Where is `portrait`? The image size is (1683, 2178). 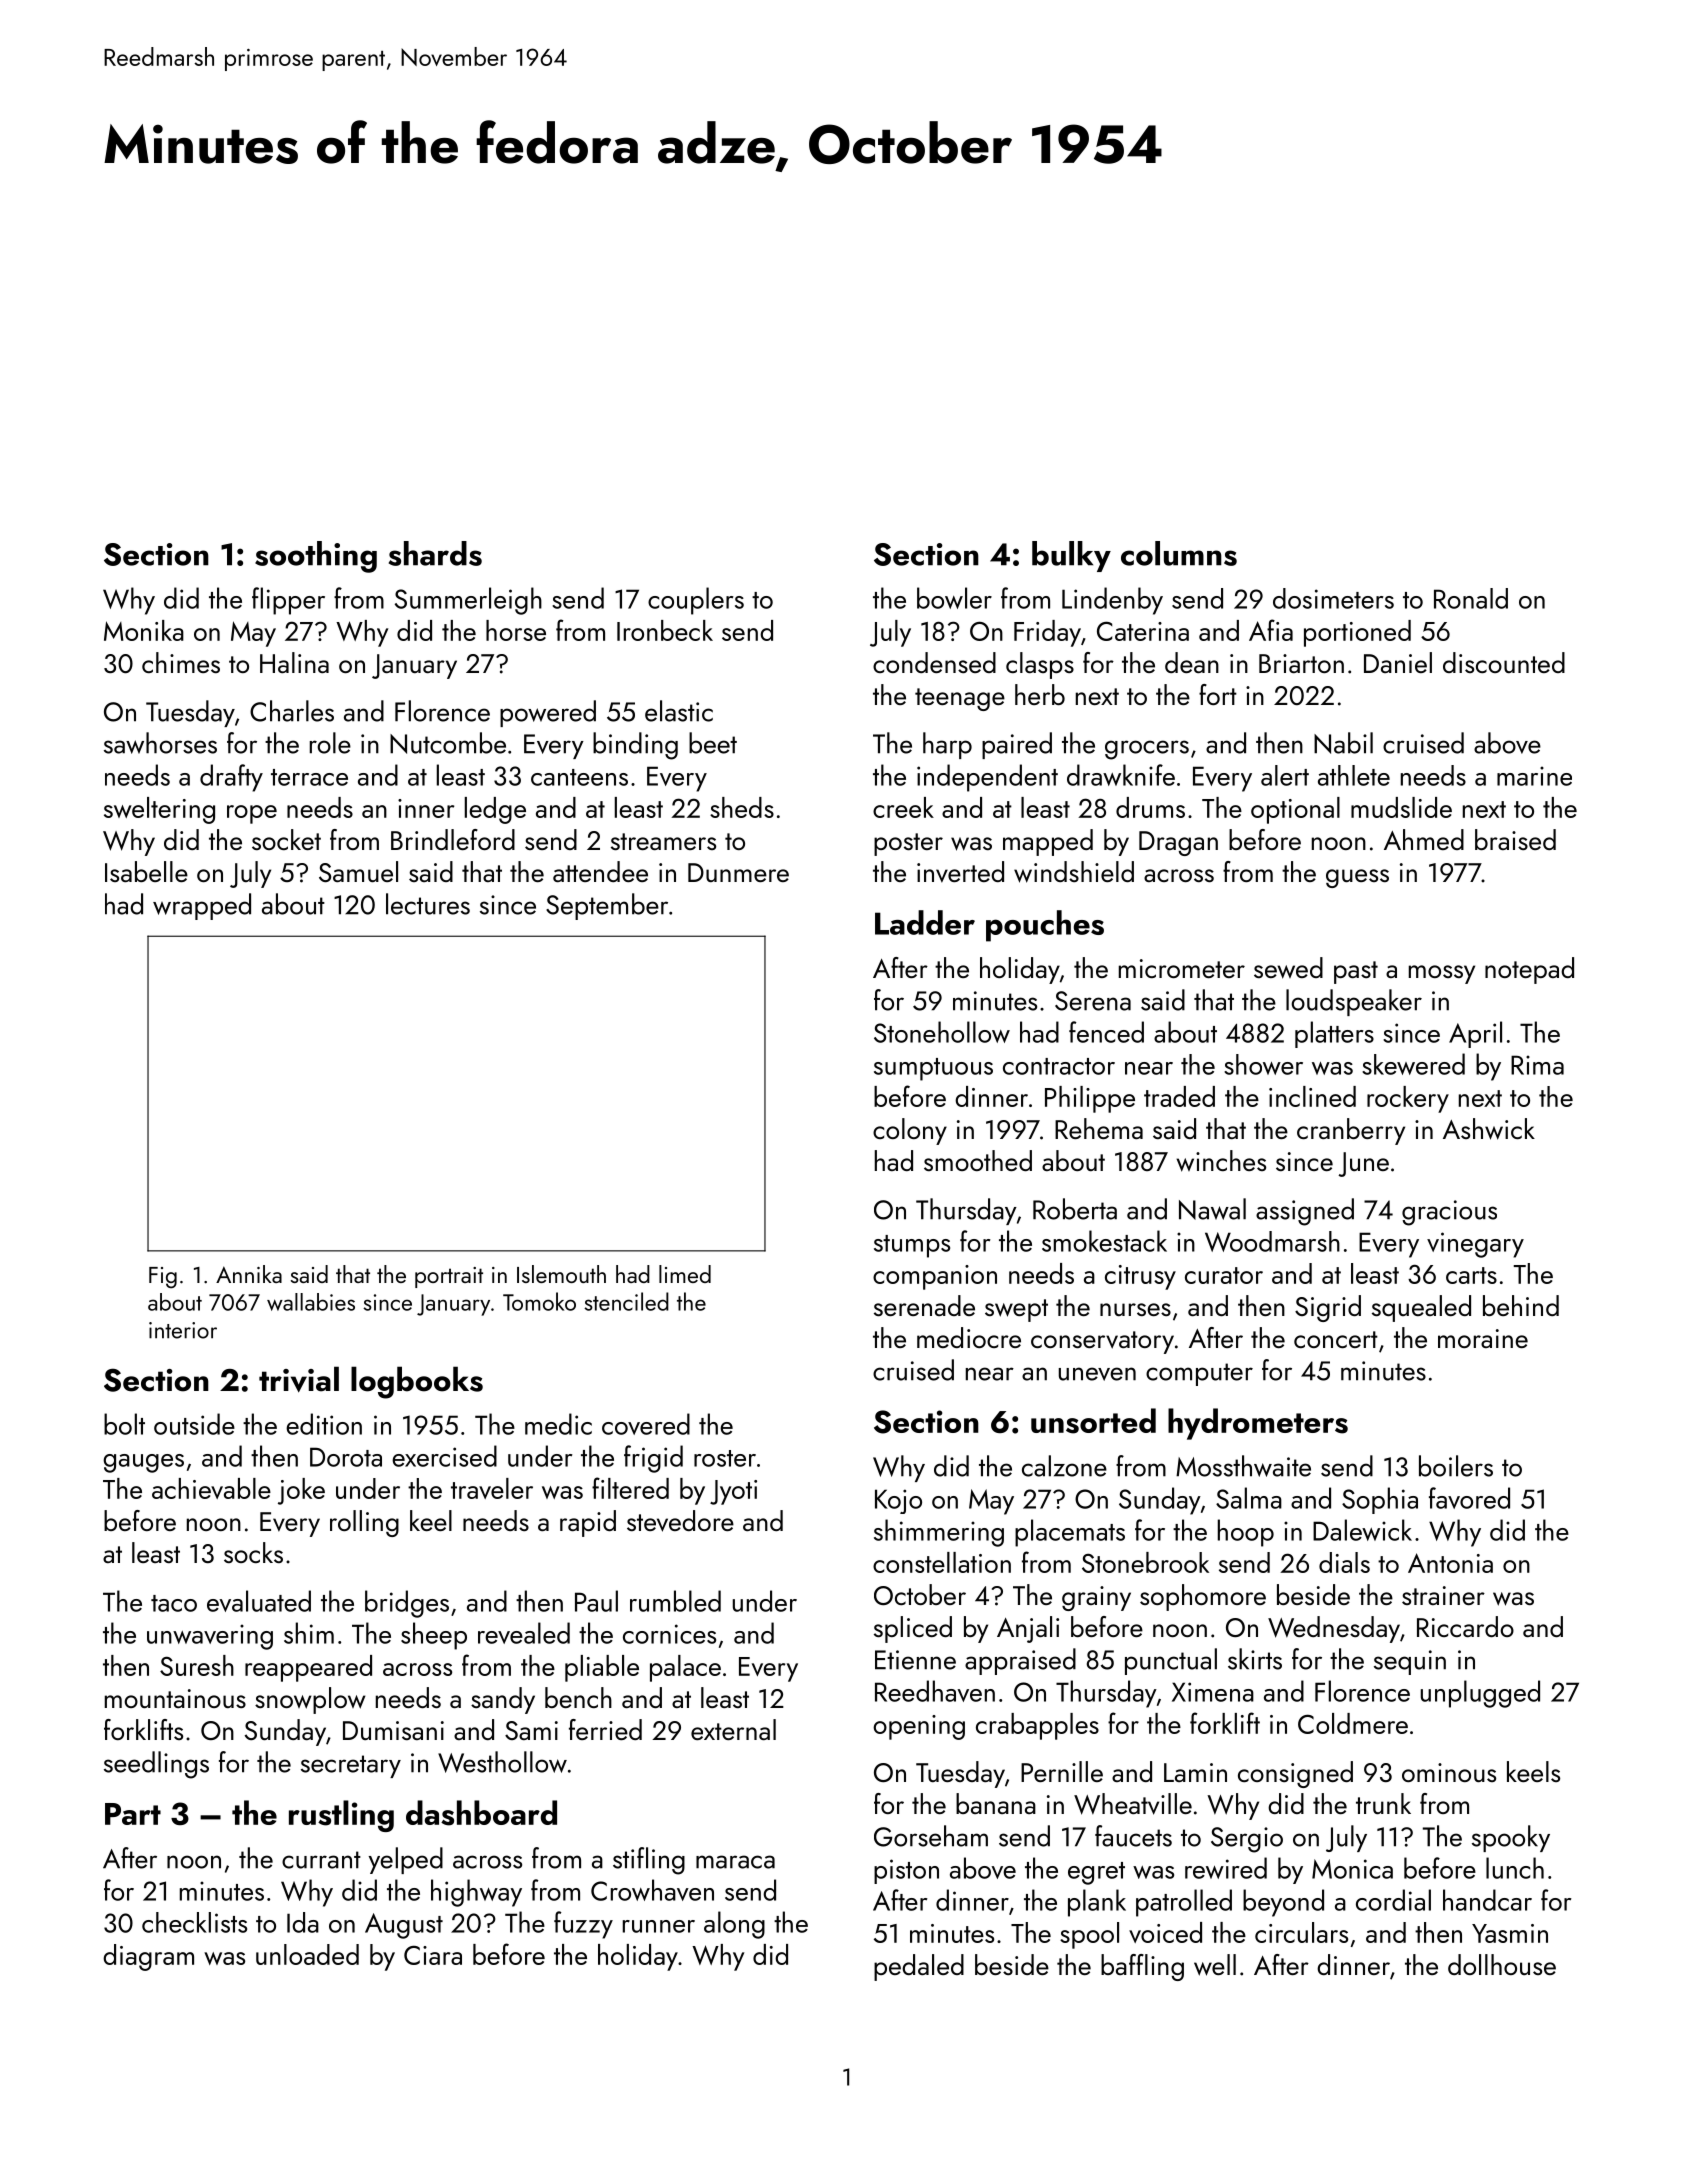
portrait is located at coordinates (449, 1277).
